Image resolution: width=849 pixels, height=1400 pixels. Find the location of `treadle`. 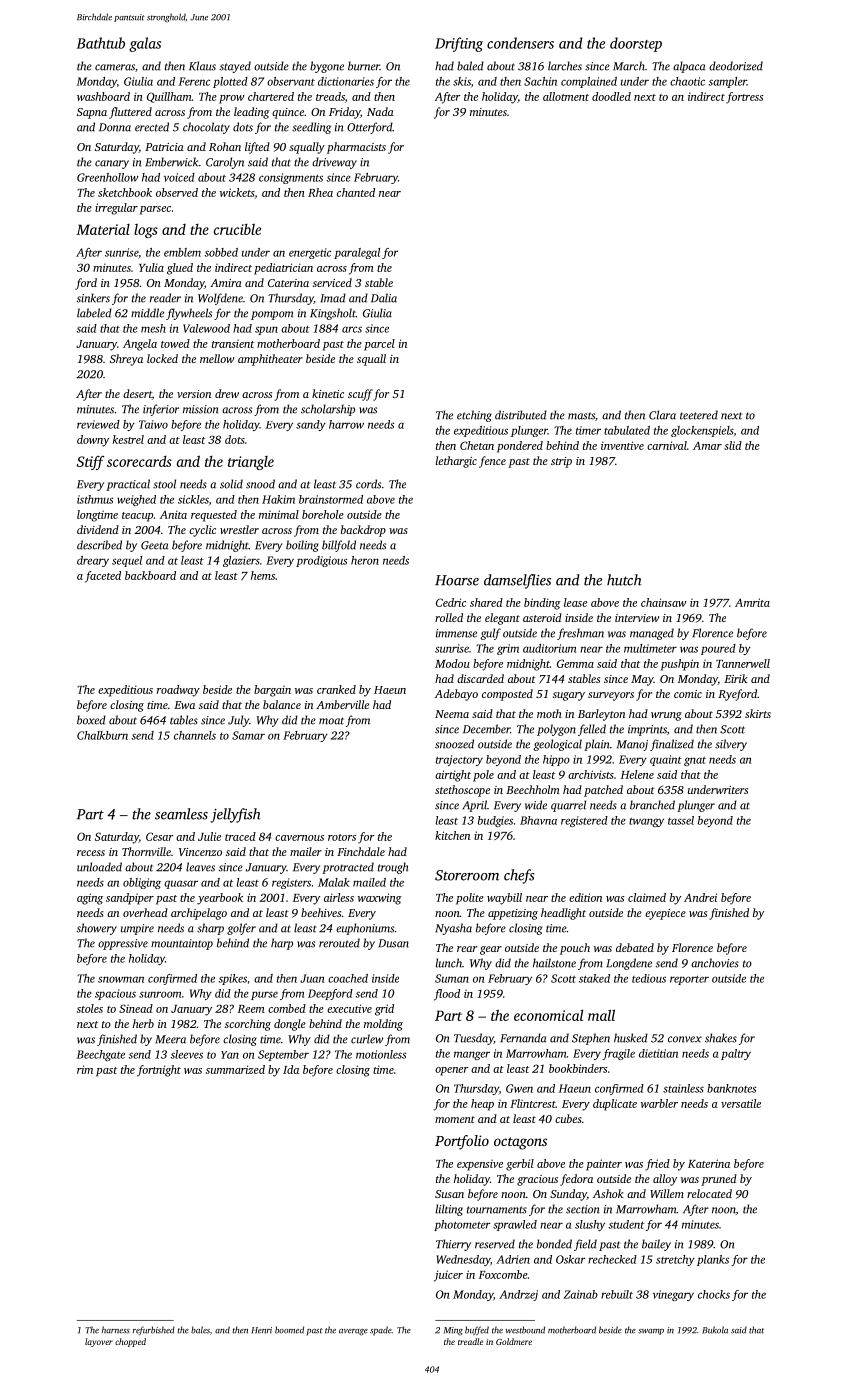

treadle is located at coordinates (470, 1341).
